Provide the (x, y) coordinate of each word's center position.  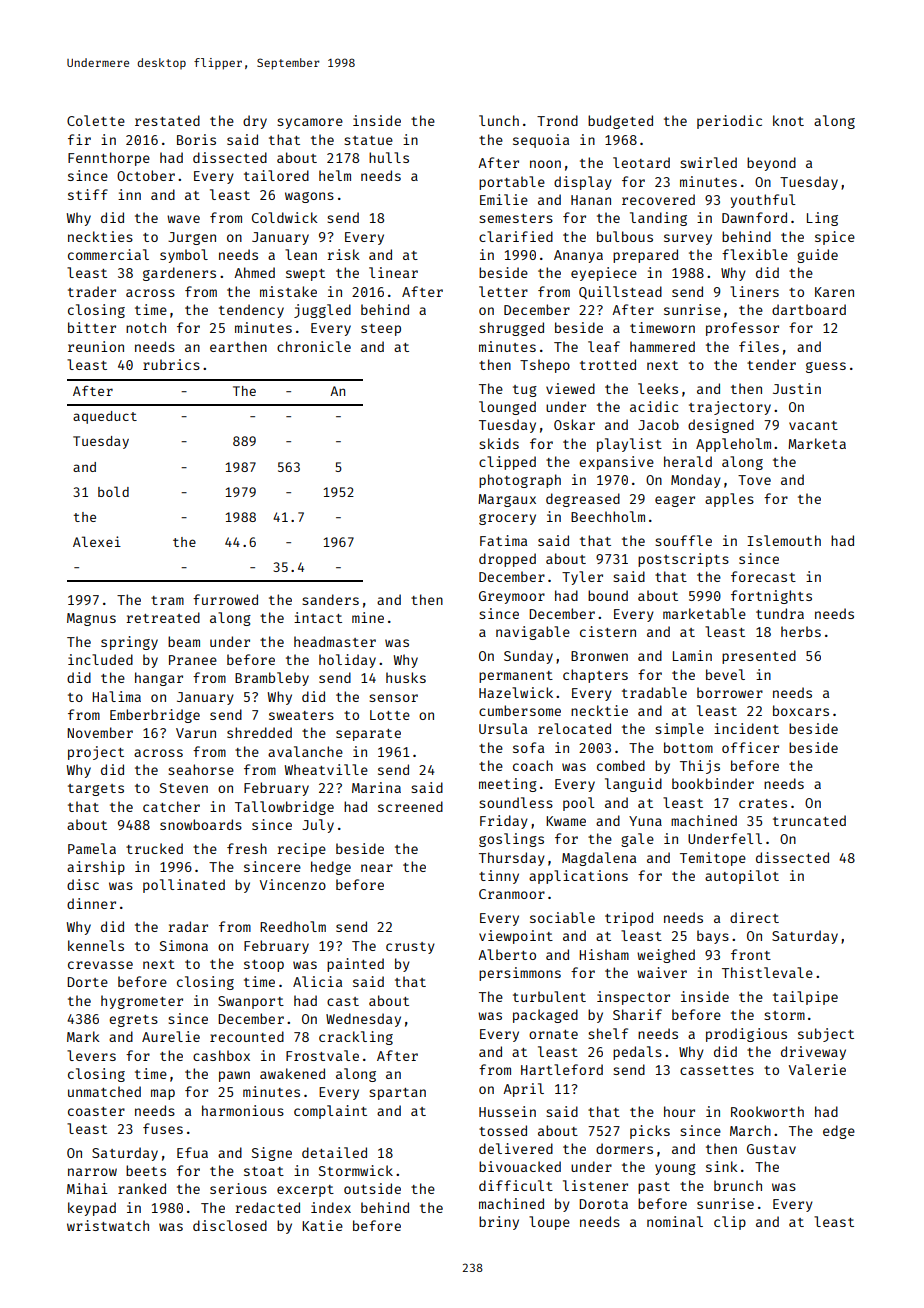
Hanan (591, 200)
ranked (142, 1188)
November (100, 732)
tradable (654, 692)
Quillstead (620, 292)
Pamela (92, 848)
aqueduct (105, 417)
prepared (645, 256)
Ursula (503, 728)
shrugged (511, 329)
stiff (88, 194)
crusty (410, 948)
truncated (809, 820)
